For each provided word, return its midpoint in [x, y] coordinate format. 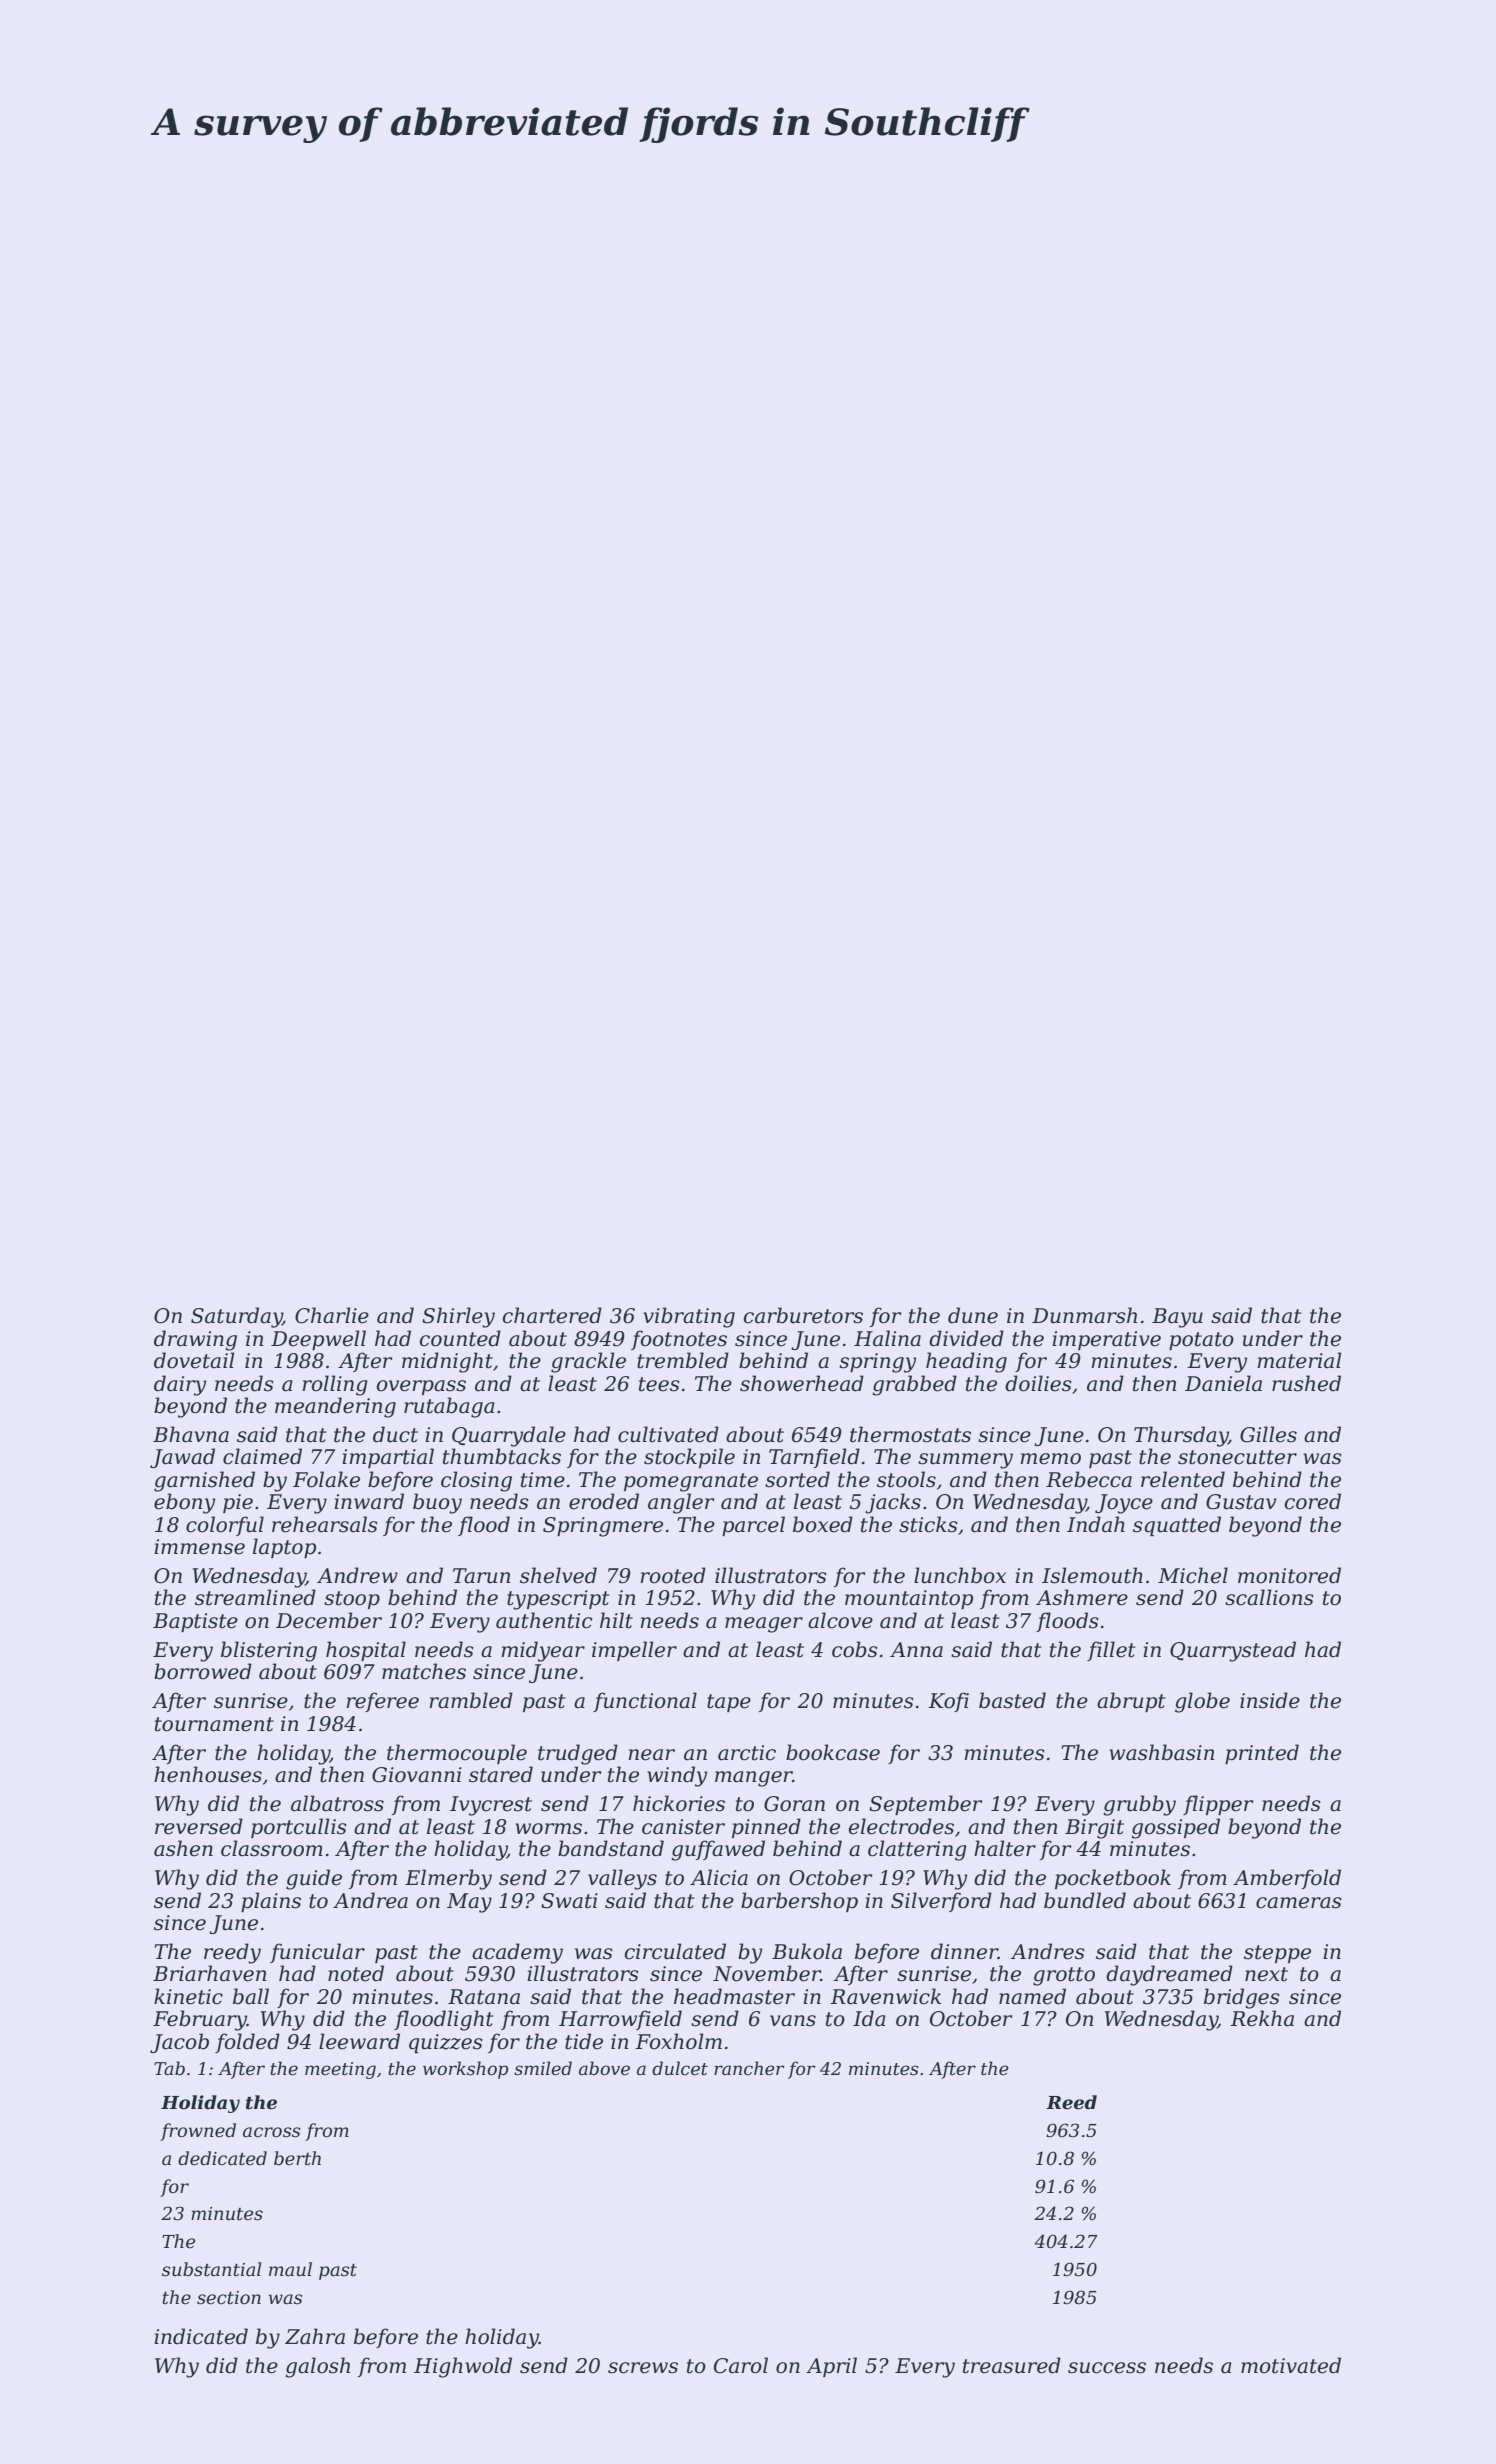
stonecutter [1237, 1457]
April [831, 2367]
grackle [588, 1362]
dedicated [222, 2158]
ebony [184, 1503]
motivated [1291, 2365]
